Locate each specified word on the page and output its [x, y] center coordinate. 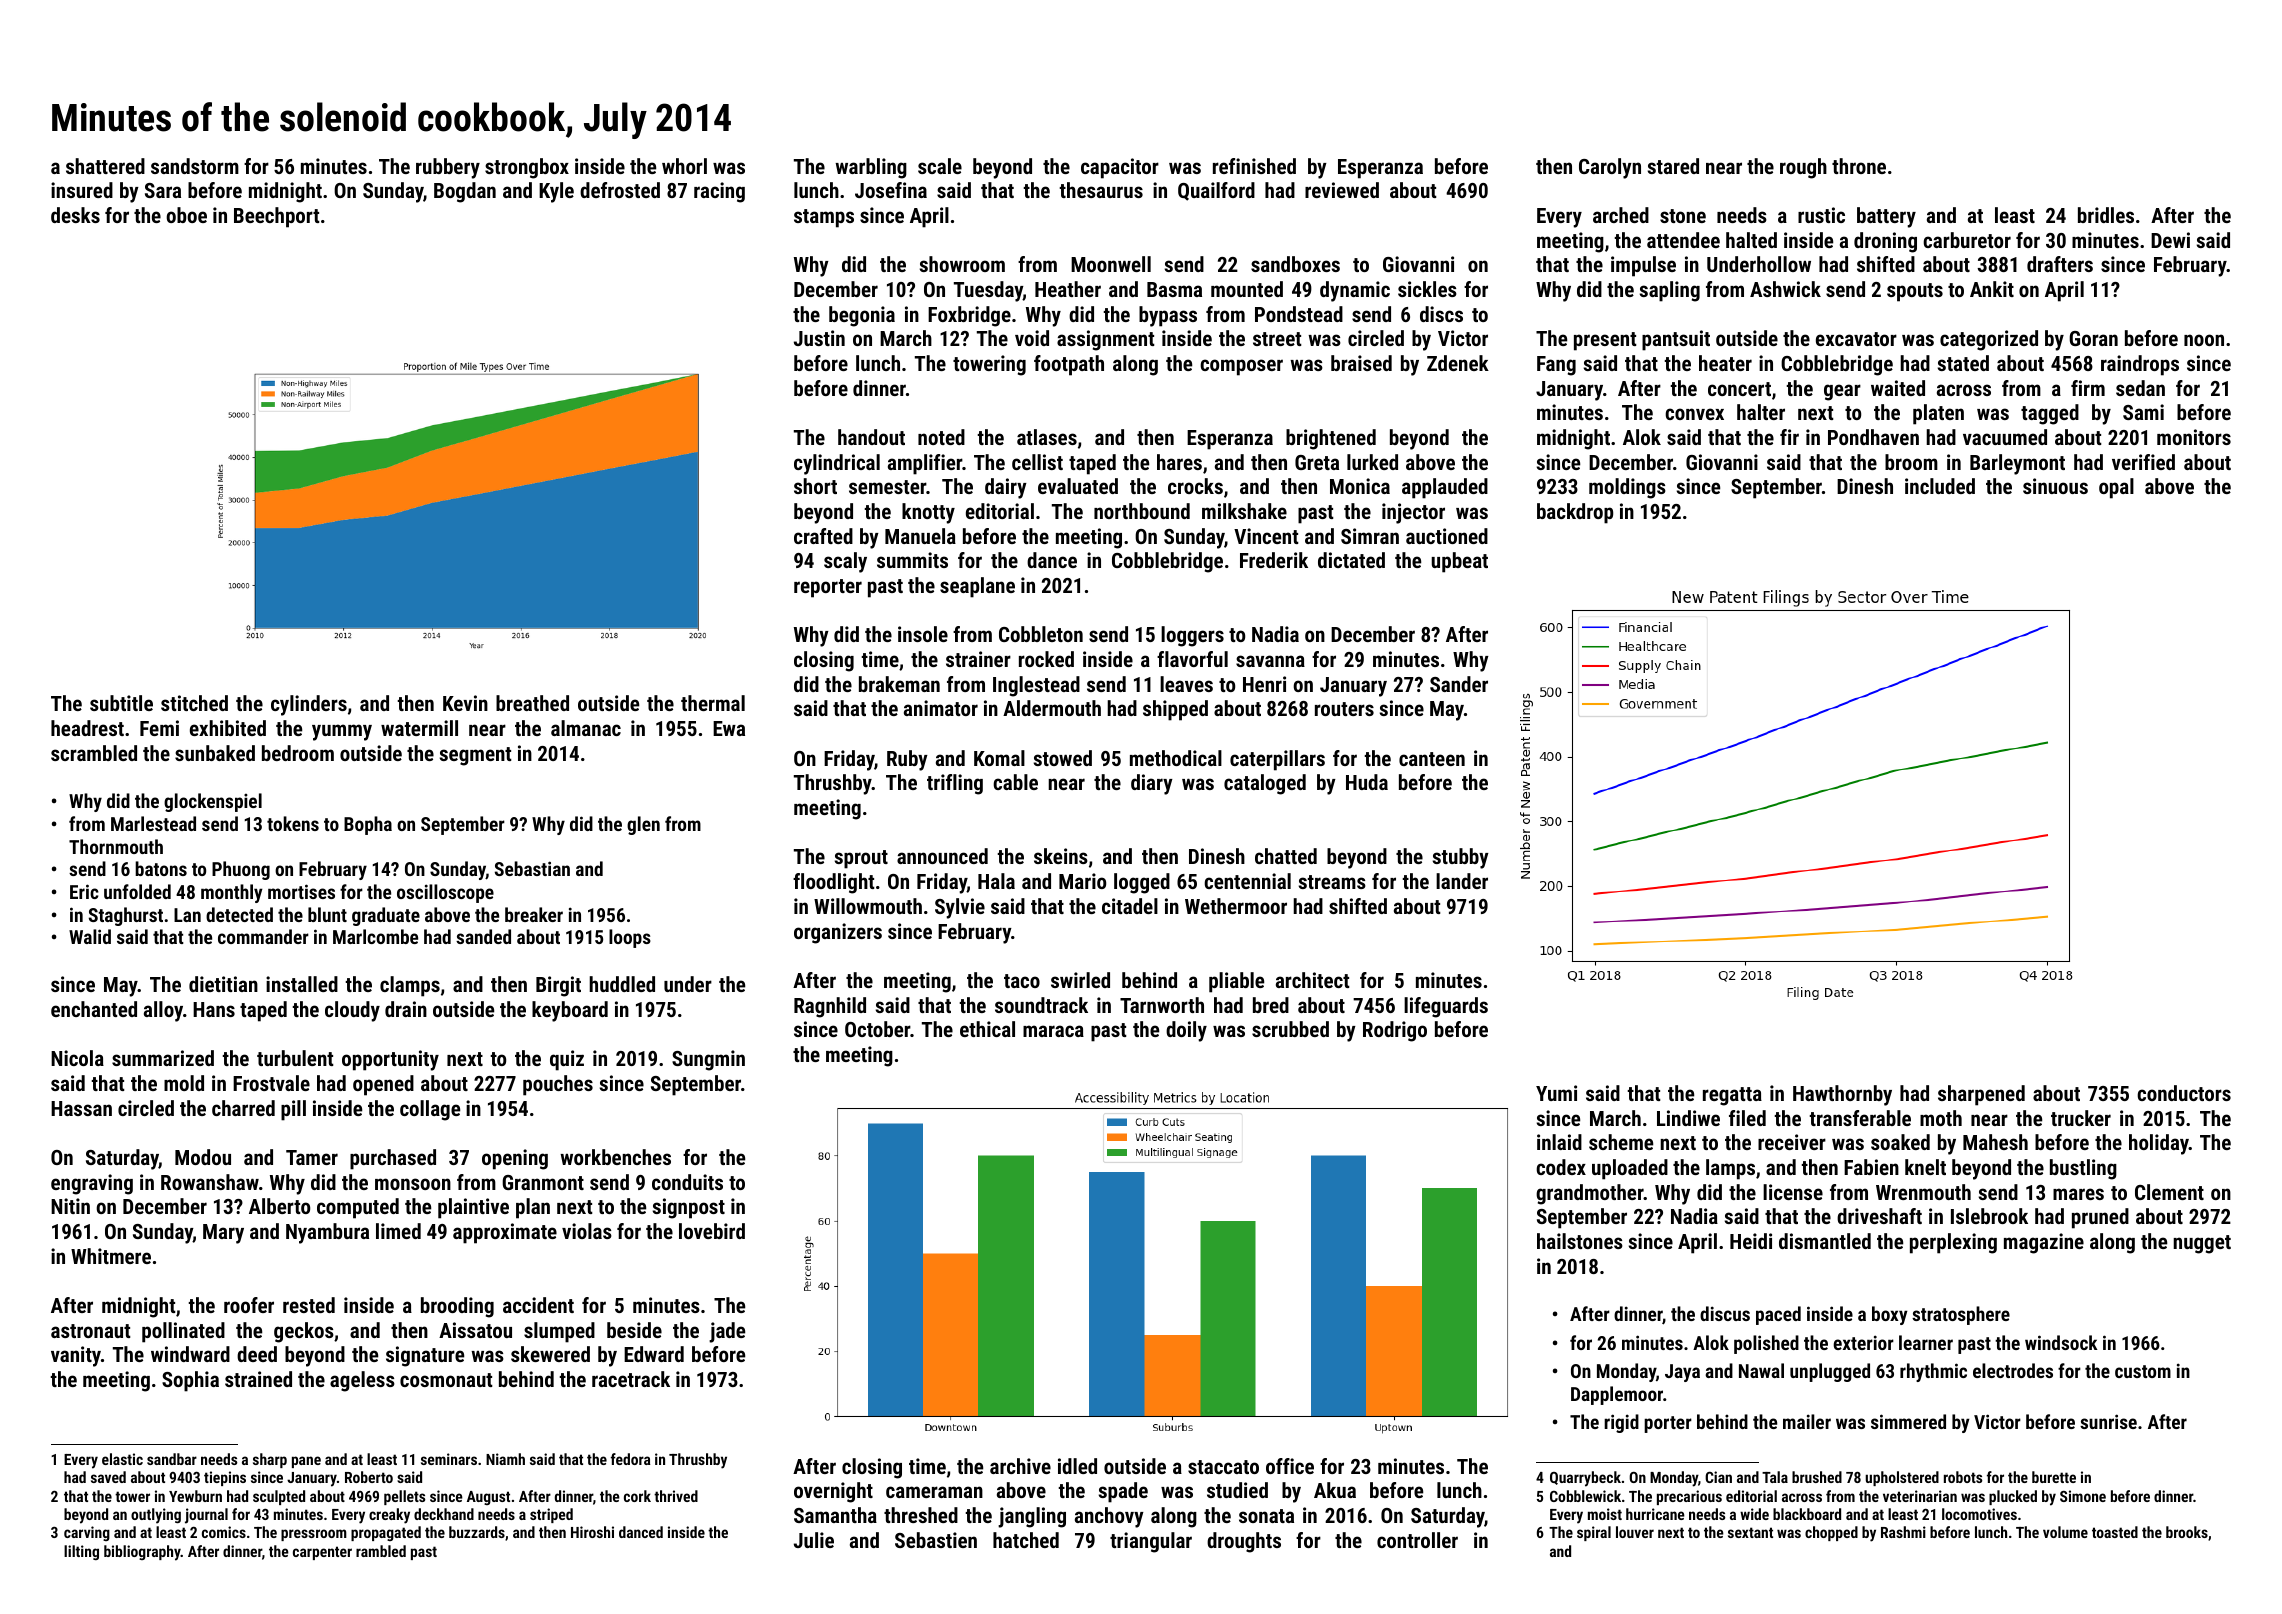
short [815, 486]
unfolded [137, 891]
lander [1462, 881]
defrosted [620, 190]
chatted [1286, 856]
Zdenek [1458, 363]
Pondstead [1299, 314]
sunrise [2108, 1421]
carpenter [322, 1553]
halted [1751, 240]
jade [727, 1332]
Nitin [70, 1206]
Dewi [2170, 240]
